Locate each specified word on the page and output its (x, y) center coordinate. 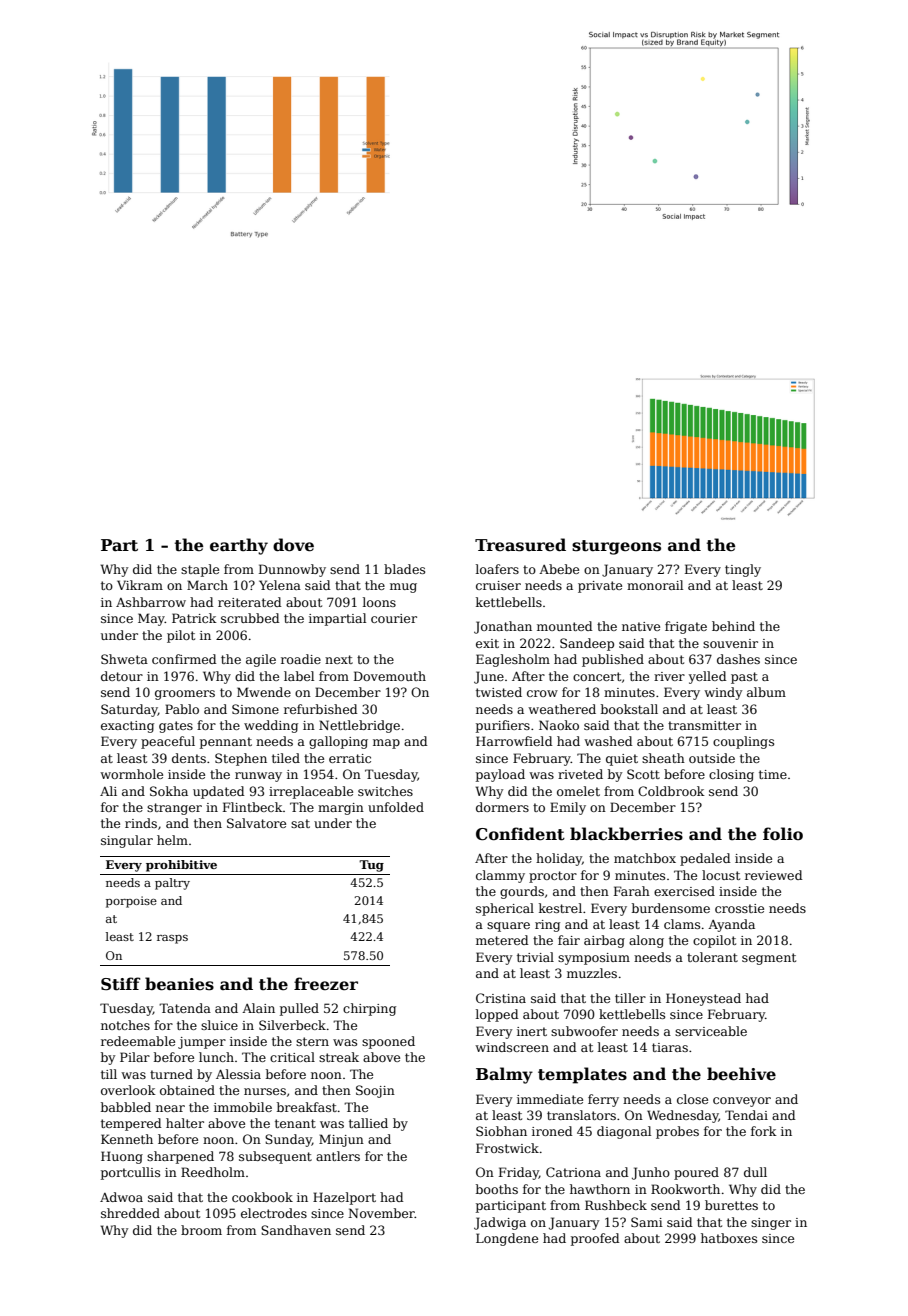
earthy (239, 546)
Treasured (520, 545)
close (692, 1099)
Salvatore (256, 823)
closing (731, 775)
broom (201, 1230)
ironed (552, 1131)
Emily (568, 808)
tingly (743, 570)
